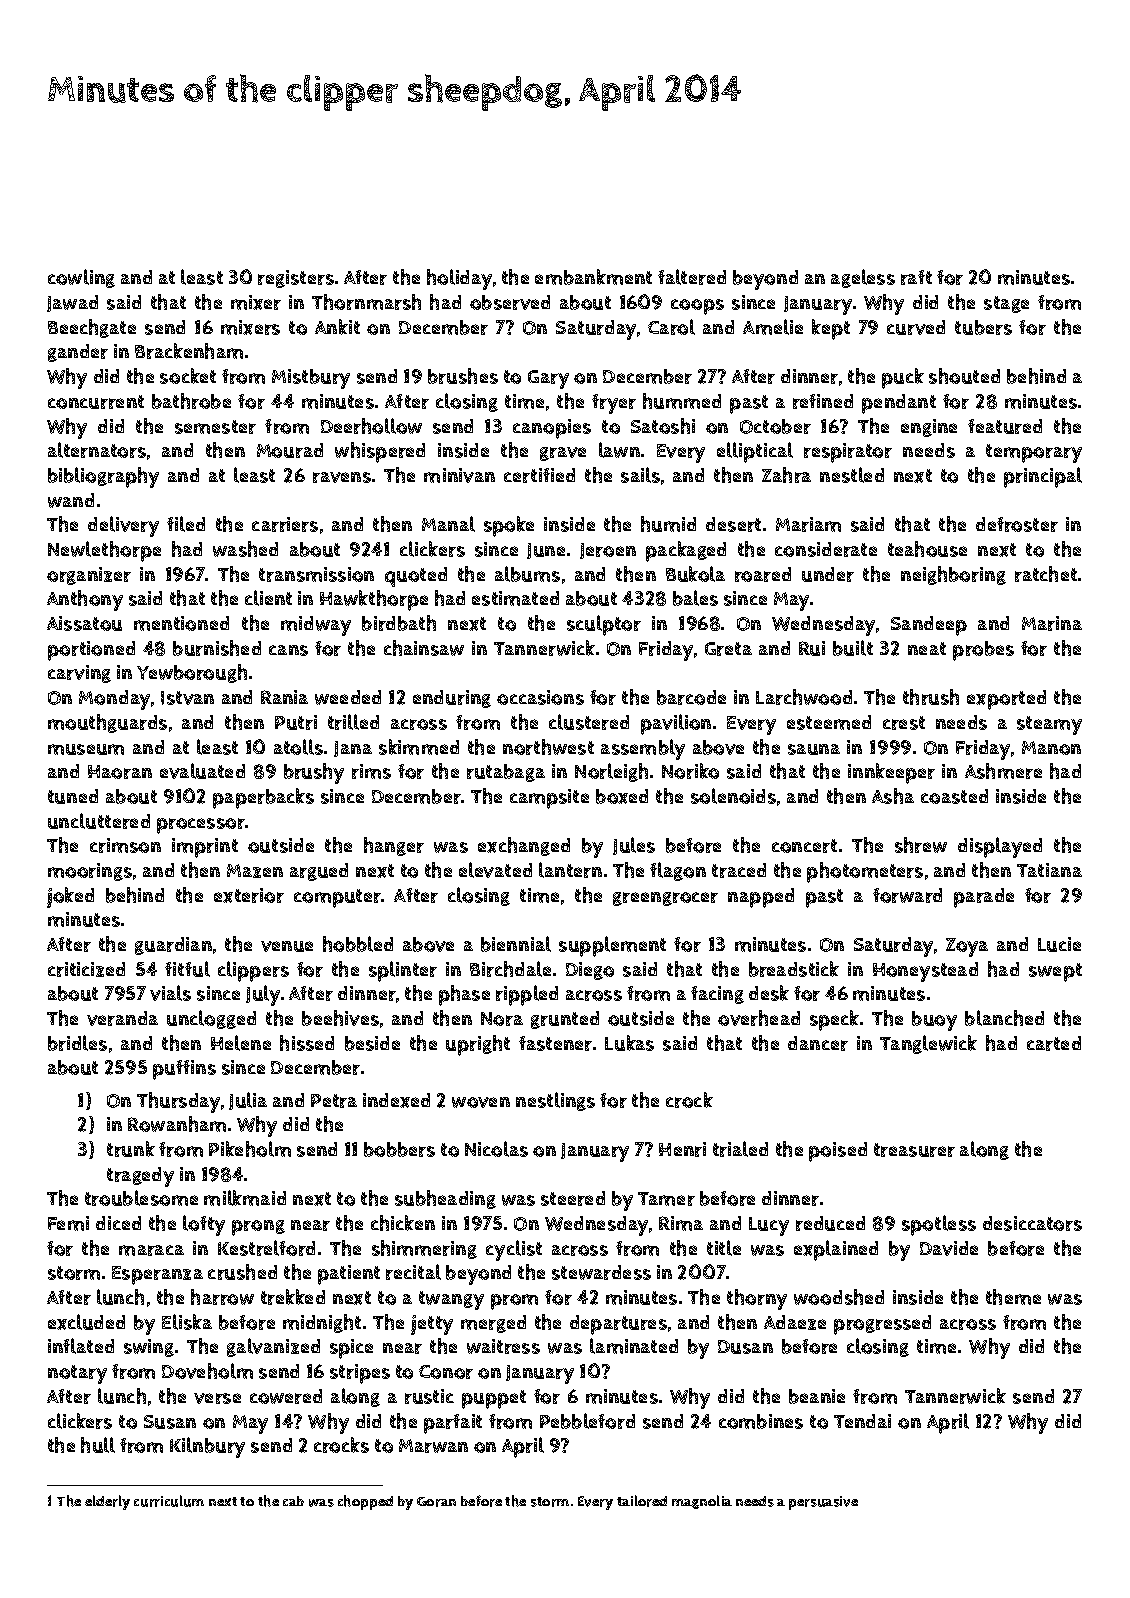 The height and width of the screenshot is (1598, 1130). Describe the element at coordinates (448, 524) in the screenshot. I see `Manal` at that location.
